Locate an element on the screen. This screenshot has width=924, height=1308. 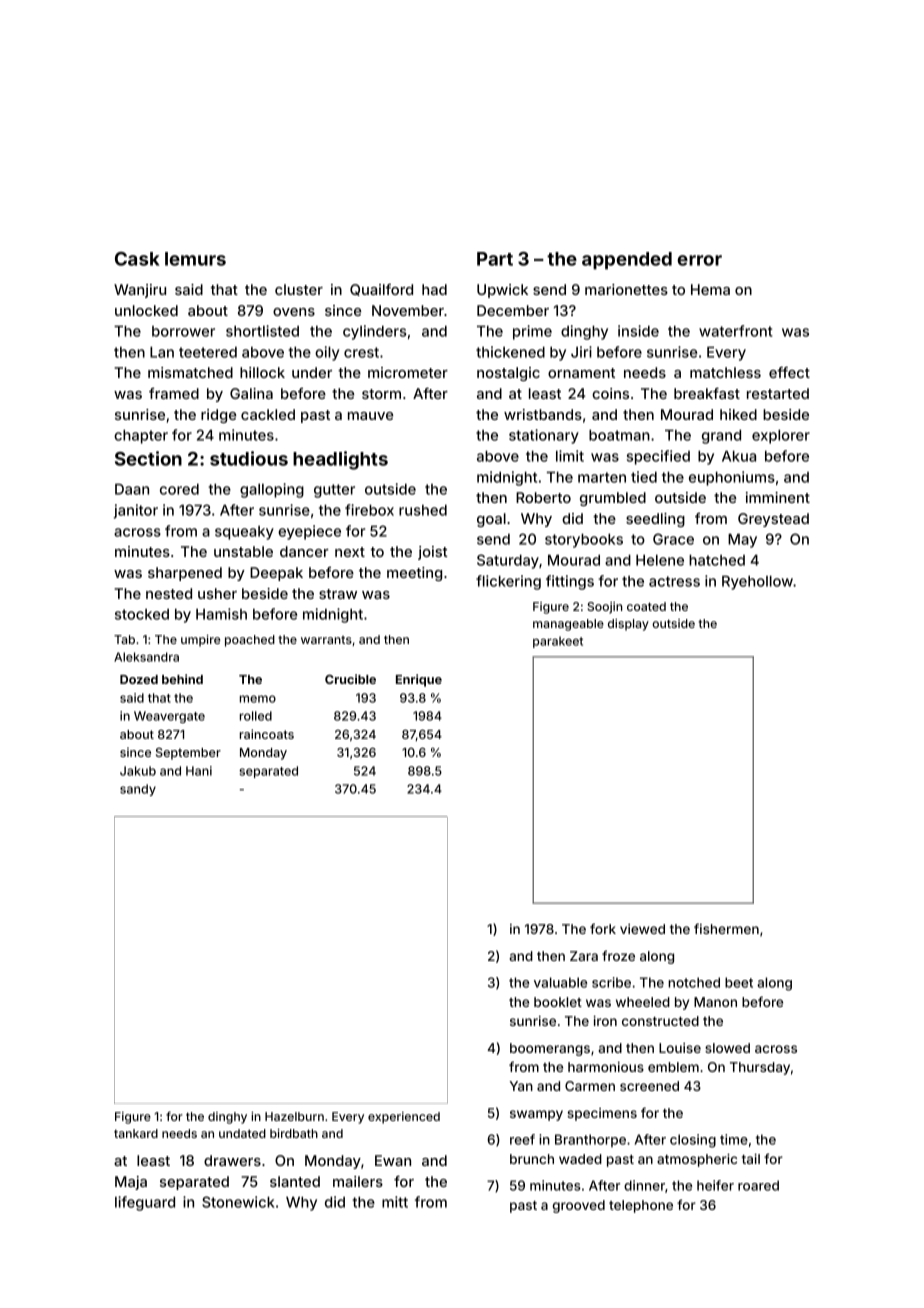
raincoats is located at coordinates (267, 734).
